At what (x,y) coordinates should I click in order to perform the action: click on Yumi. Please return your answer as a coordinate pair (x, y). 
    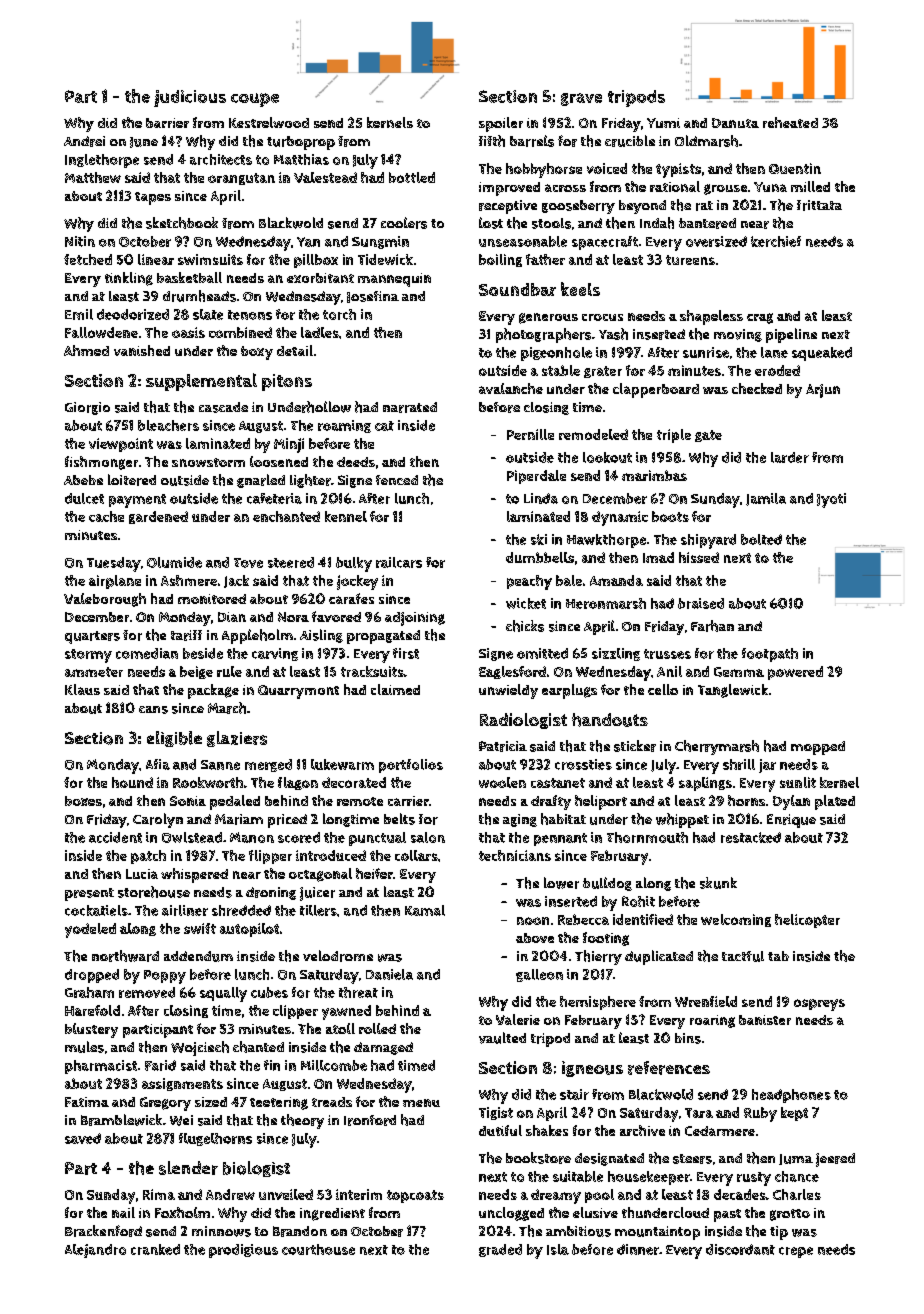
    Looking at the image, I should click on (663, 123).
